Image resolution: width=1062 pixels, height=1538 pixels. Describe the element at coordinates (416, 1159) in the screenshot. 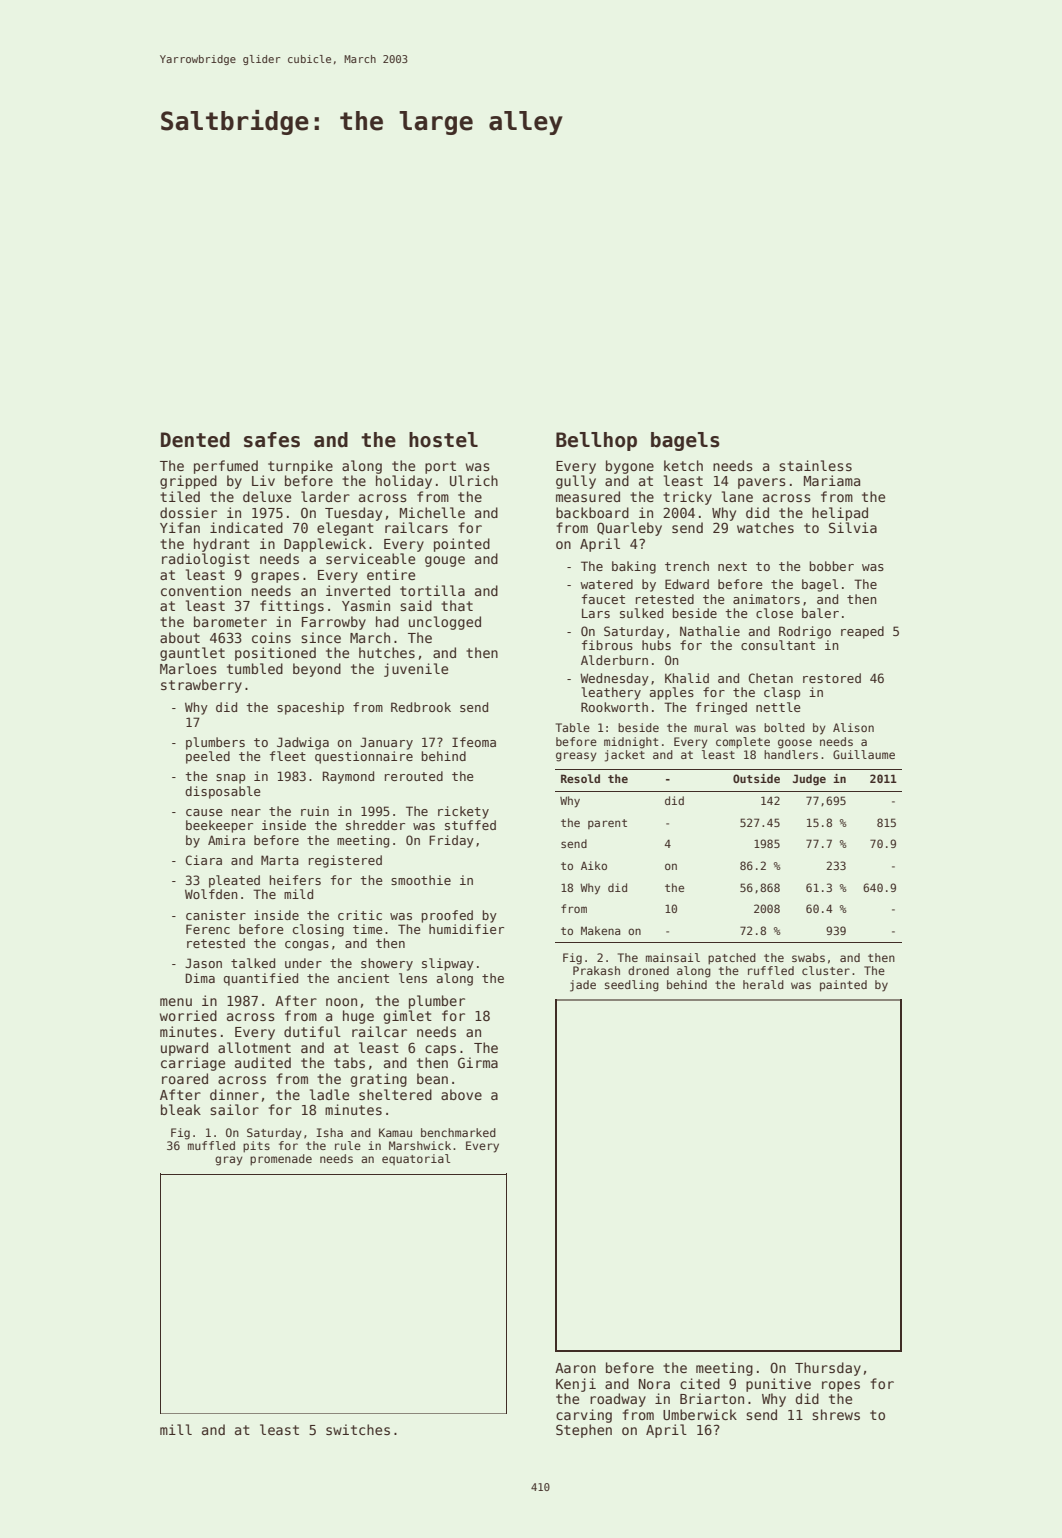

I see `equatorial` at that location.
